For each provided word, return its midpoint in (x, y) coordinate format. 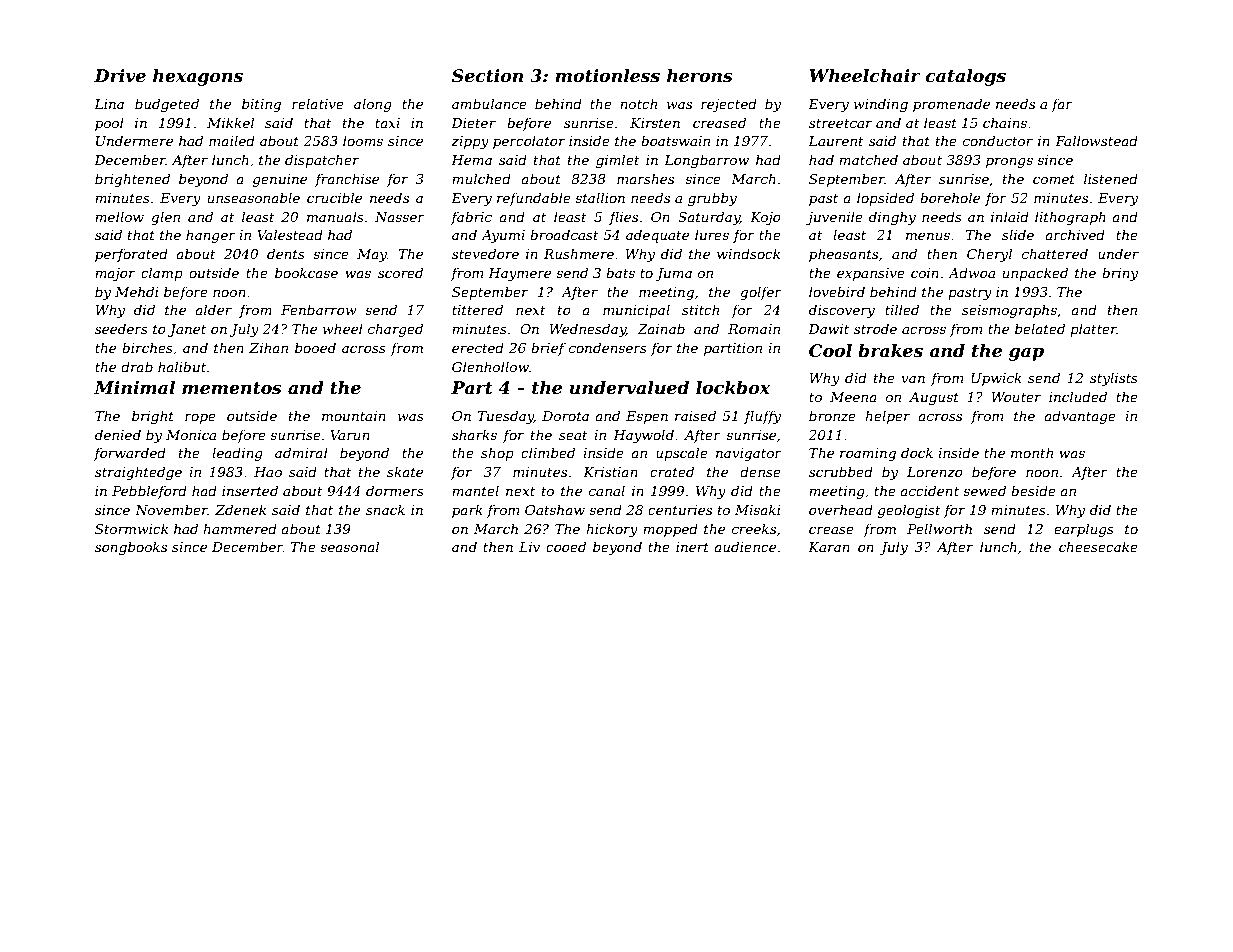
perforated (131, 255)
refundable (534, 199)
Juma (673, 274)
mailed (232, 140)
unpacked (1035, 274)
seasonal (349, 546)
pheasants (843, 255)
